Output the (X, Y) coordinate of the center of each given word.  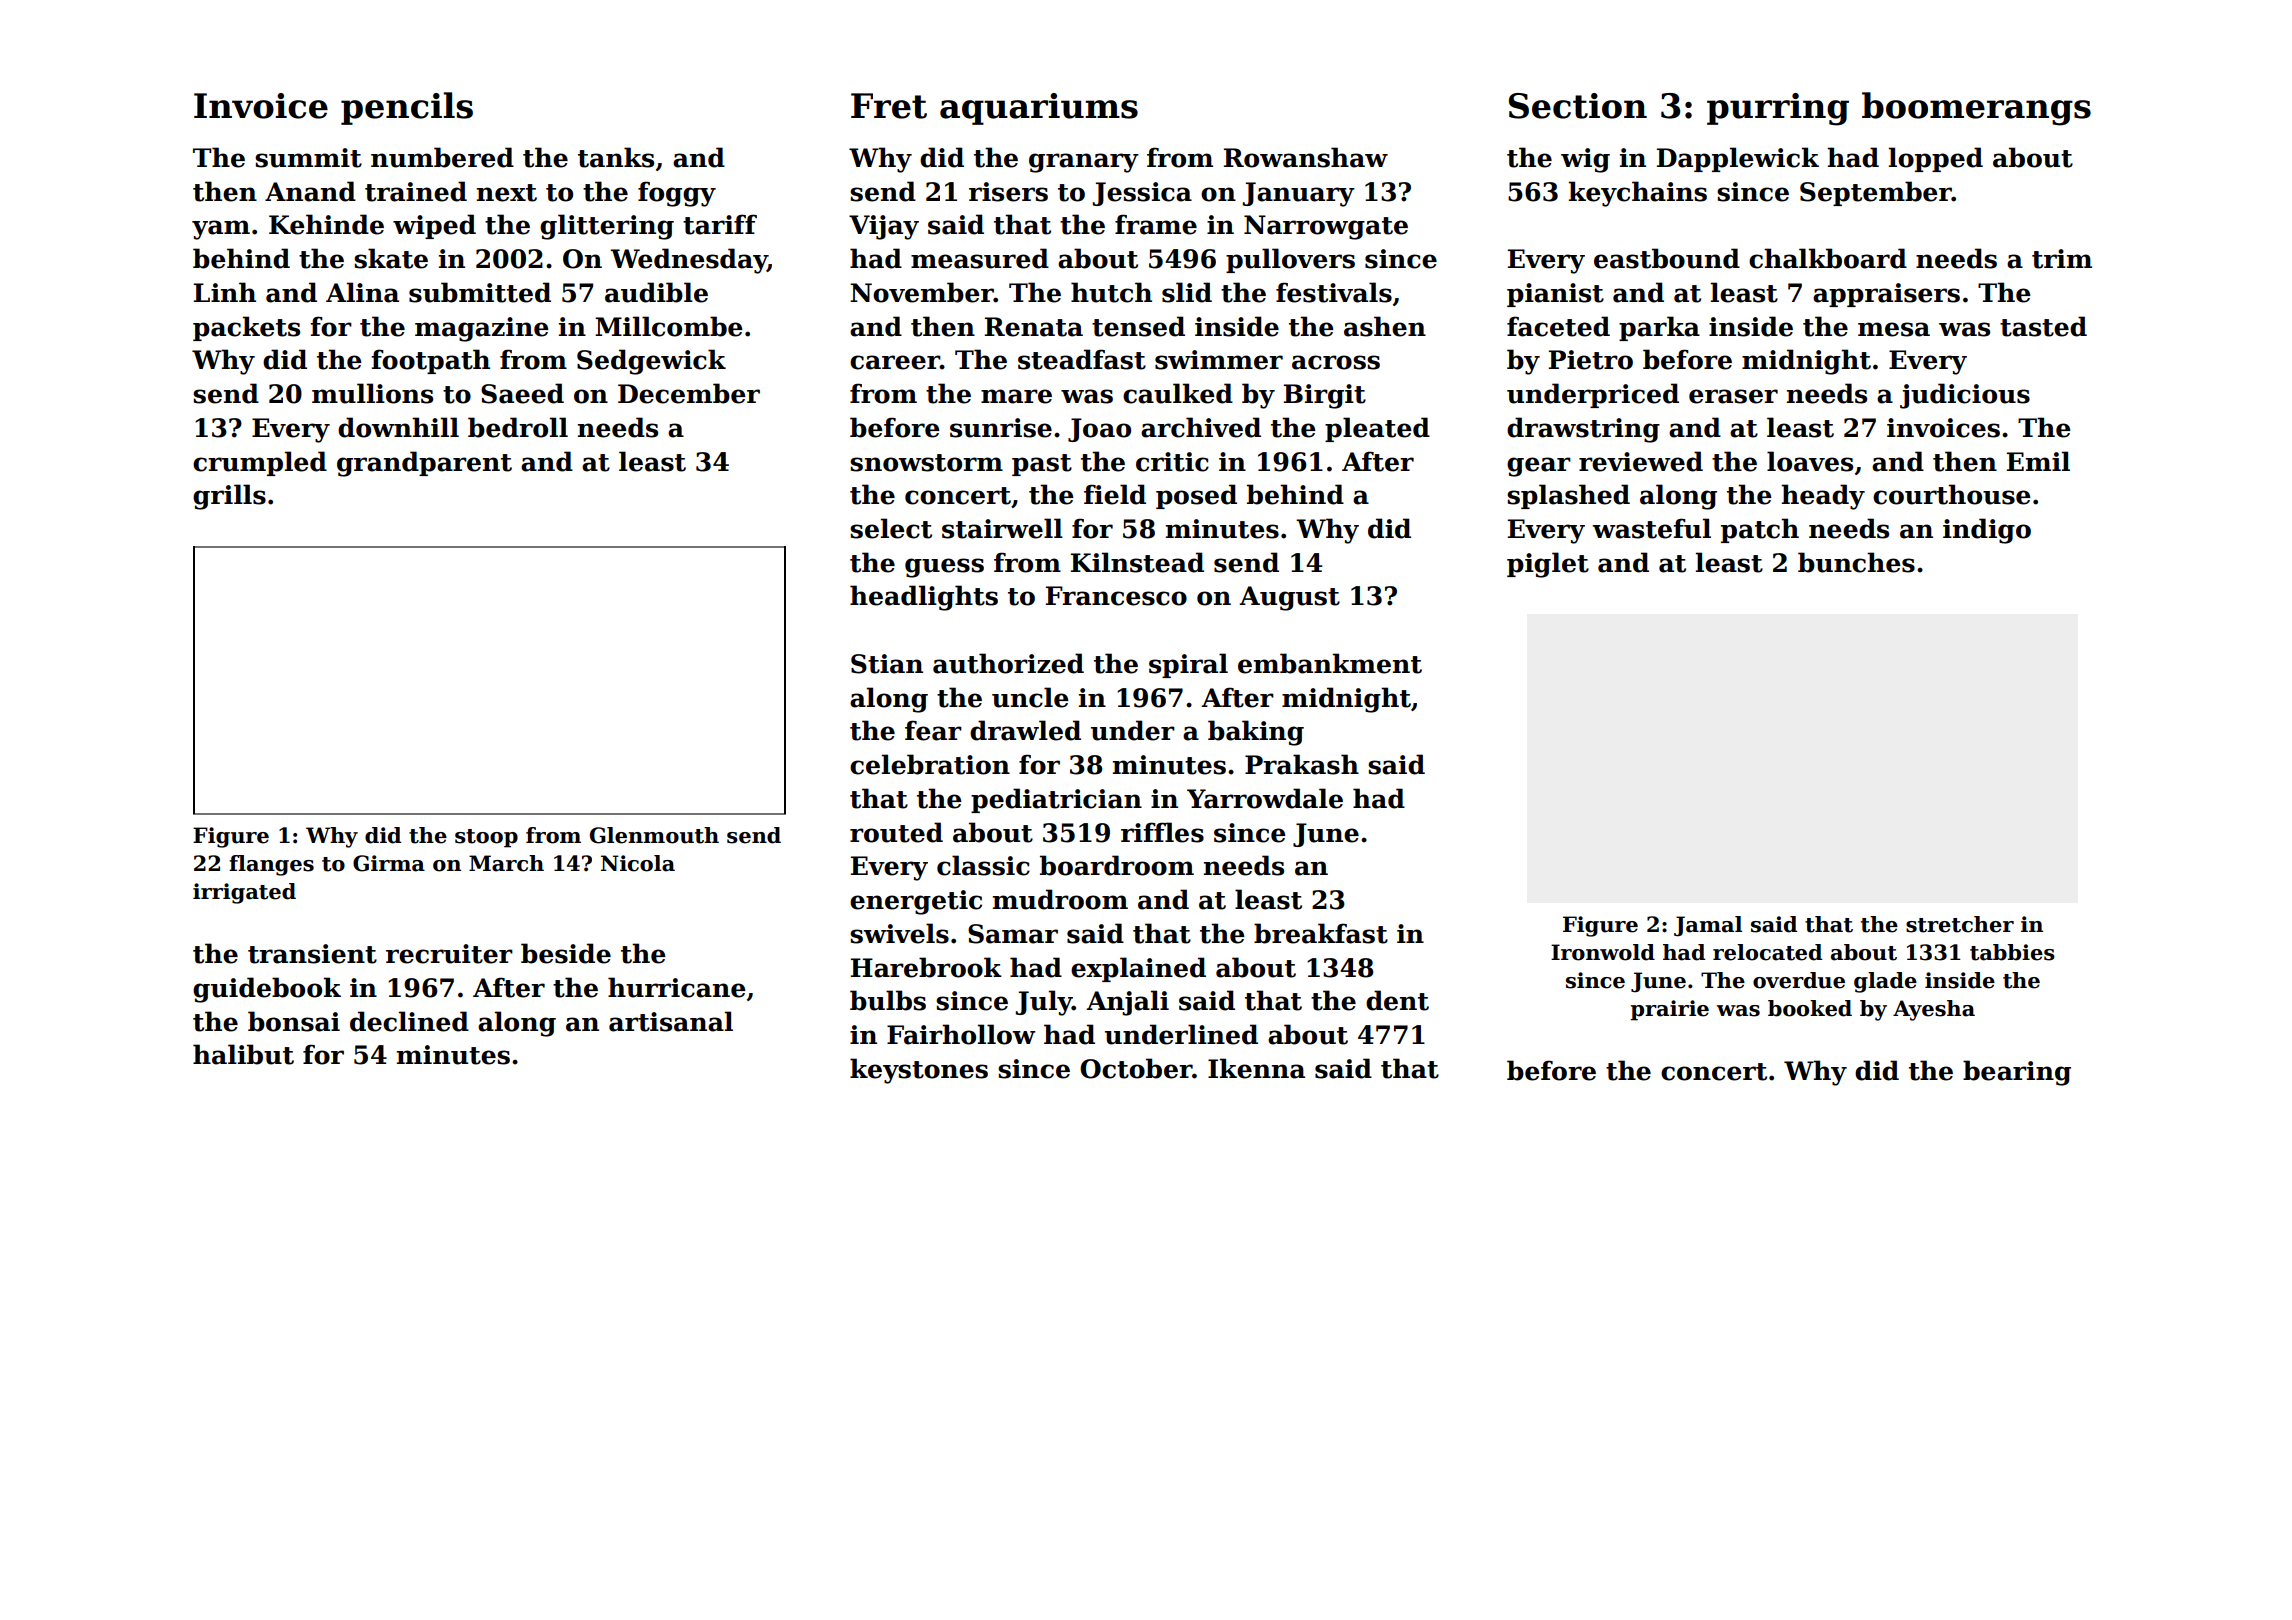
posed (1196, 496)
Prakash (1302, 764)
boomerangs (1976, 109)
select (891, 528)
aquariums (1039, 109)
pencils (407, 108)
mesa (1894, 329)
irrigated (244, 893)
